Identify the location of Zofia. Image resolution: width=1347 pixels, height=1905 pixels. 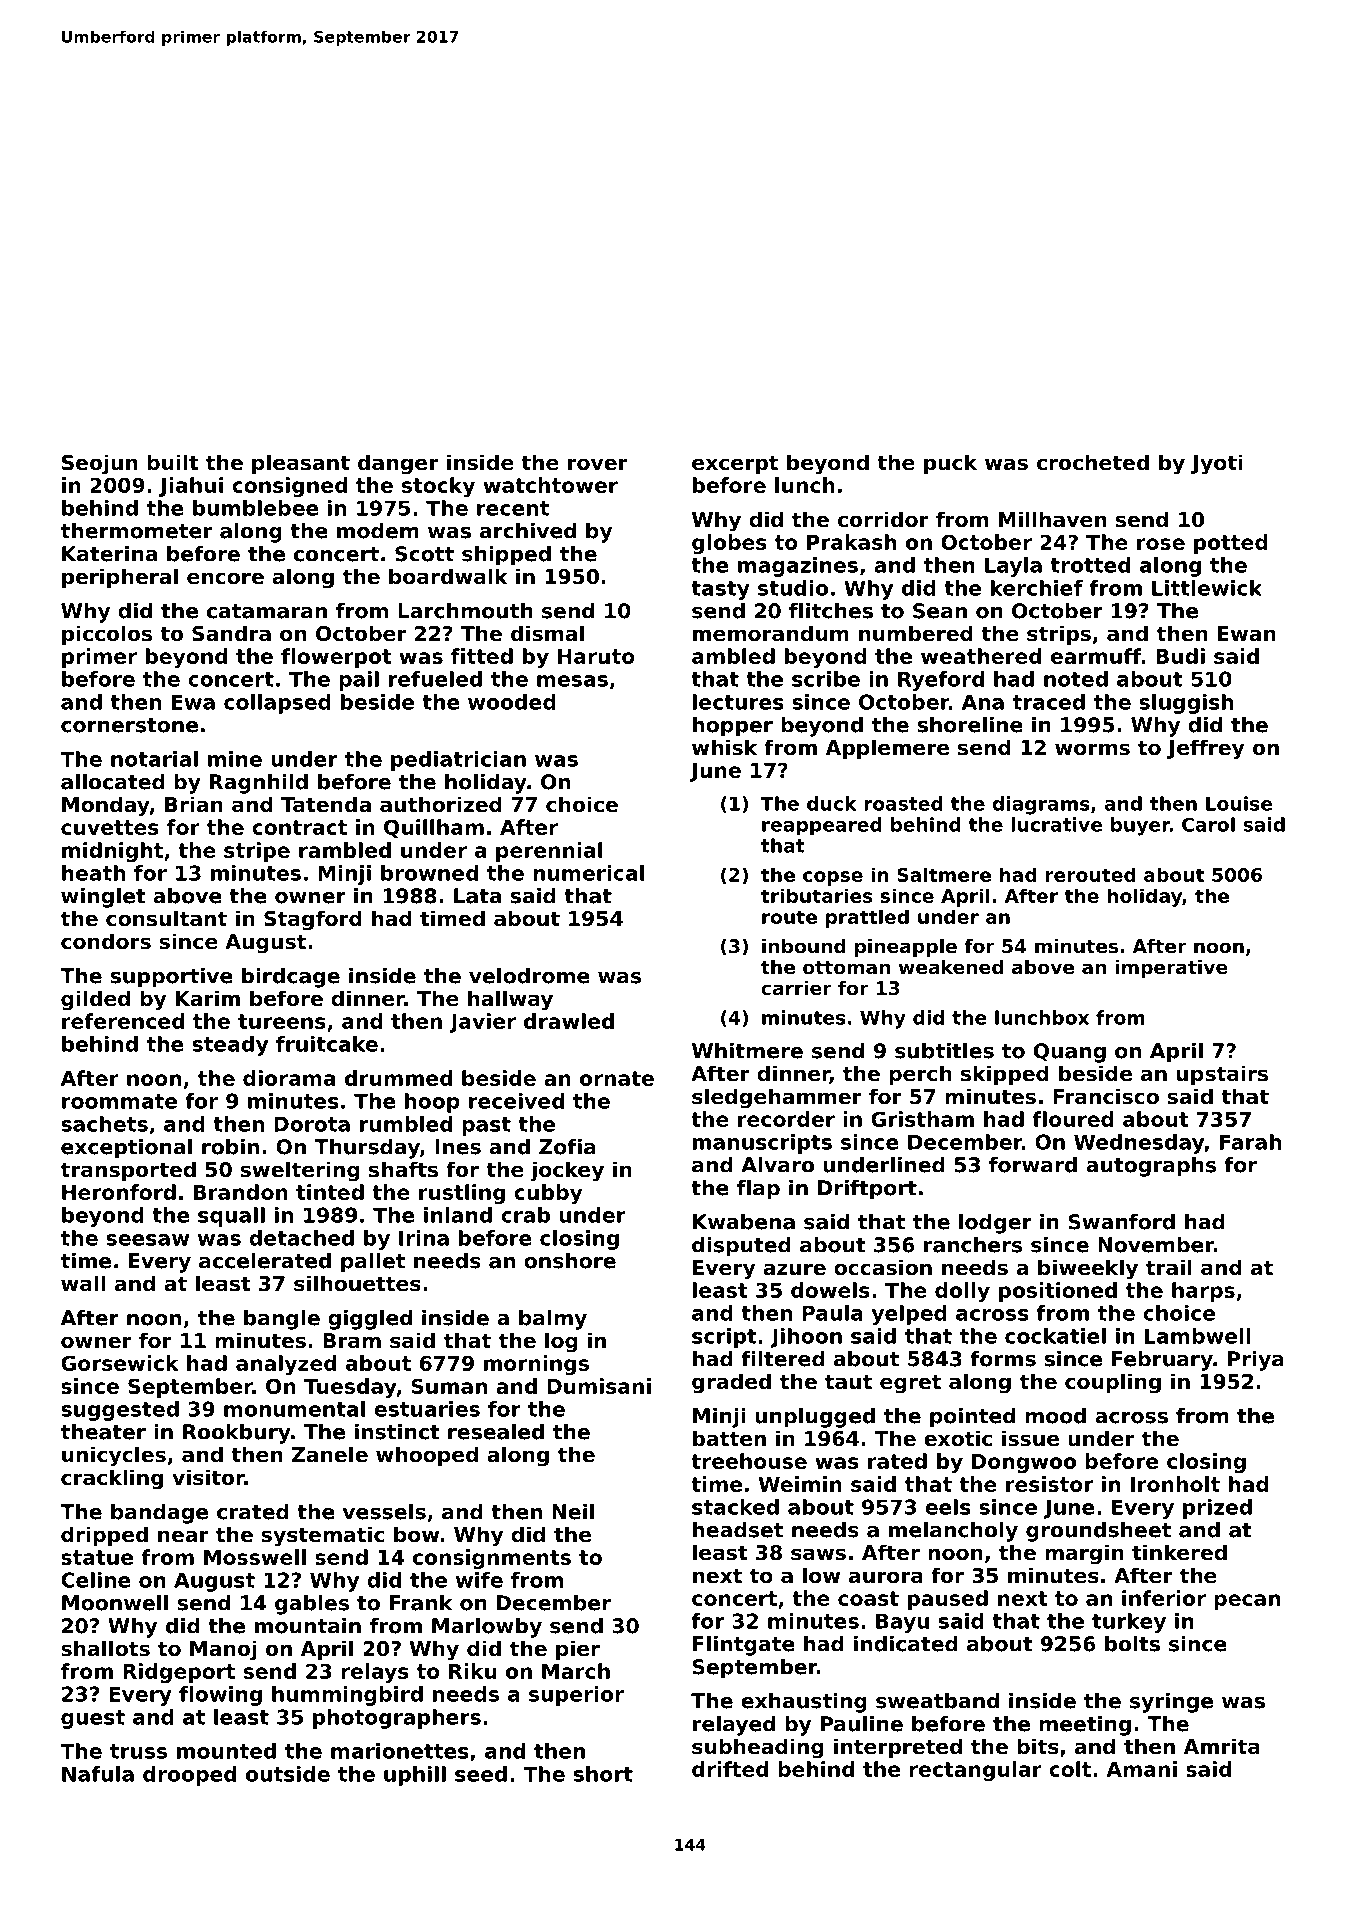
(567, 1147).
